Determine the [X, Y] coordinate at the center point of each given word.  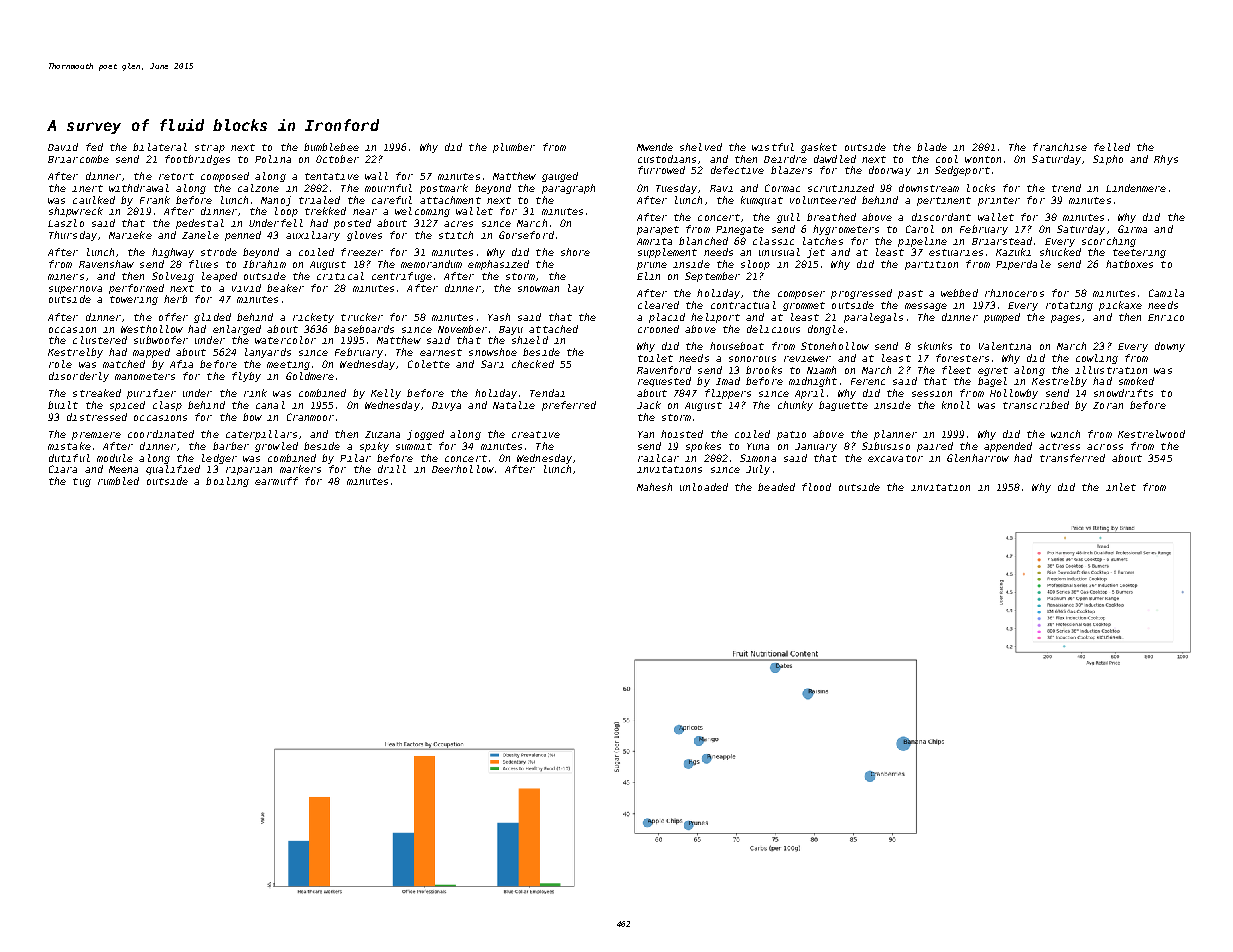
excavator [895, 458]
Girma [1132, 229]
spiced [127, 406]
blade [932, 147]
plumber [514, 148]
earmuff [276, 481]
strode [219, 252]
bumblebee [331, 147]
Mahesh [654, 487]
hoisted [682, 434]
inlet [1121, 487]
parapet [658, 230]
